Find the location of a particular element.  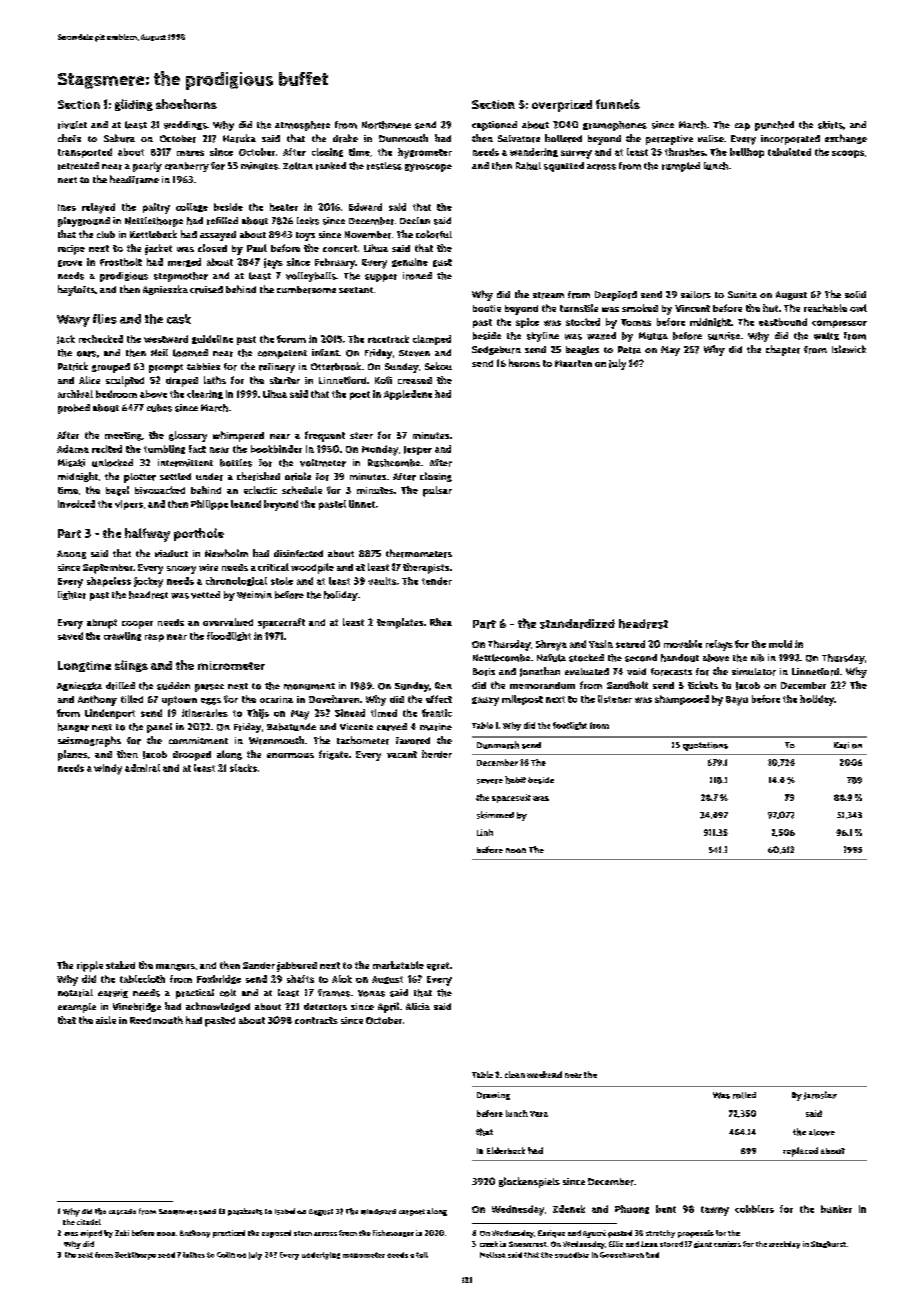

overpriced is located at coordinates (562, 106).
